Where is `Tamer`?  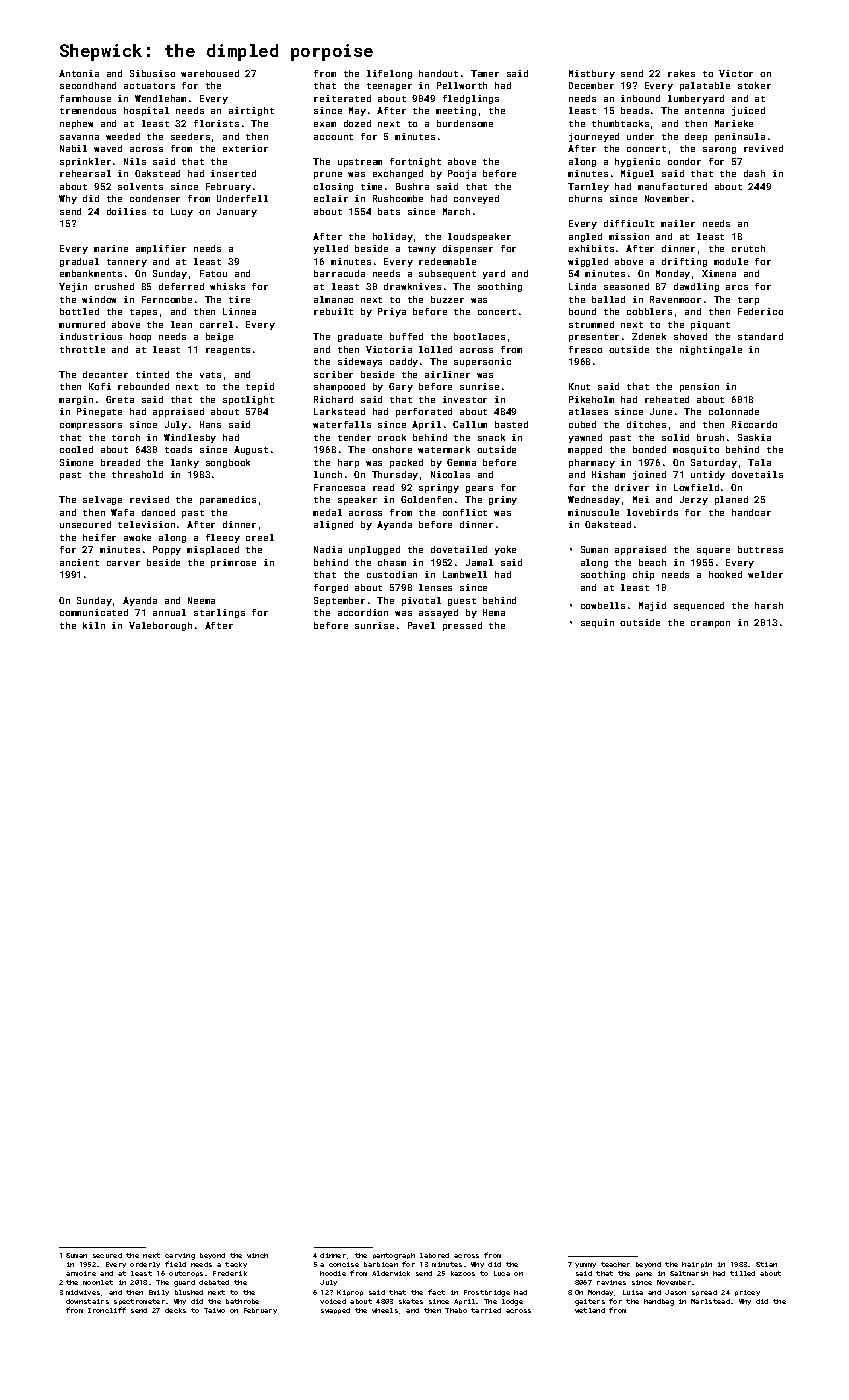
Tamer is located at coordinates (485, 73).
